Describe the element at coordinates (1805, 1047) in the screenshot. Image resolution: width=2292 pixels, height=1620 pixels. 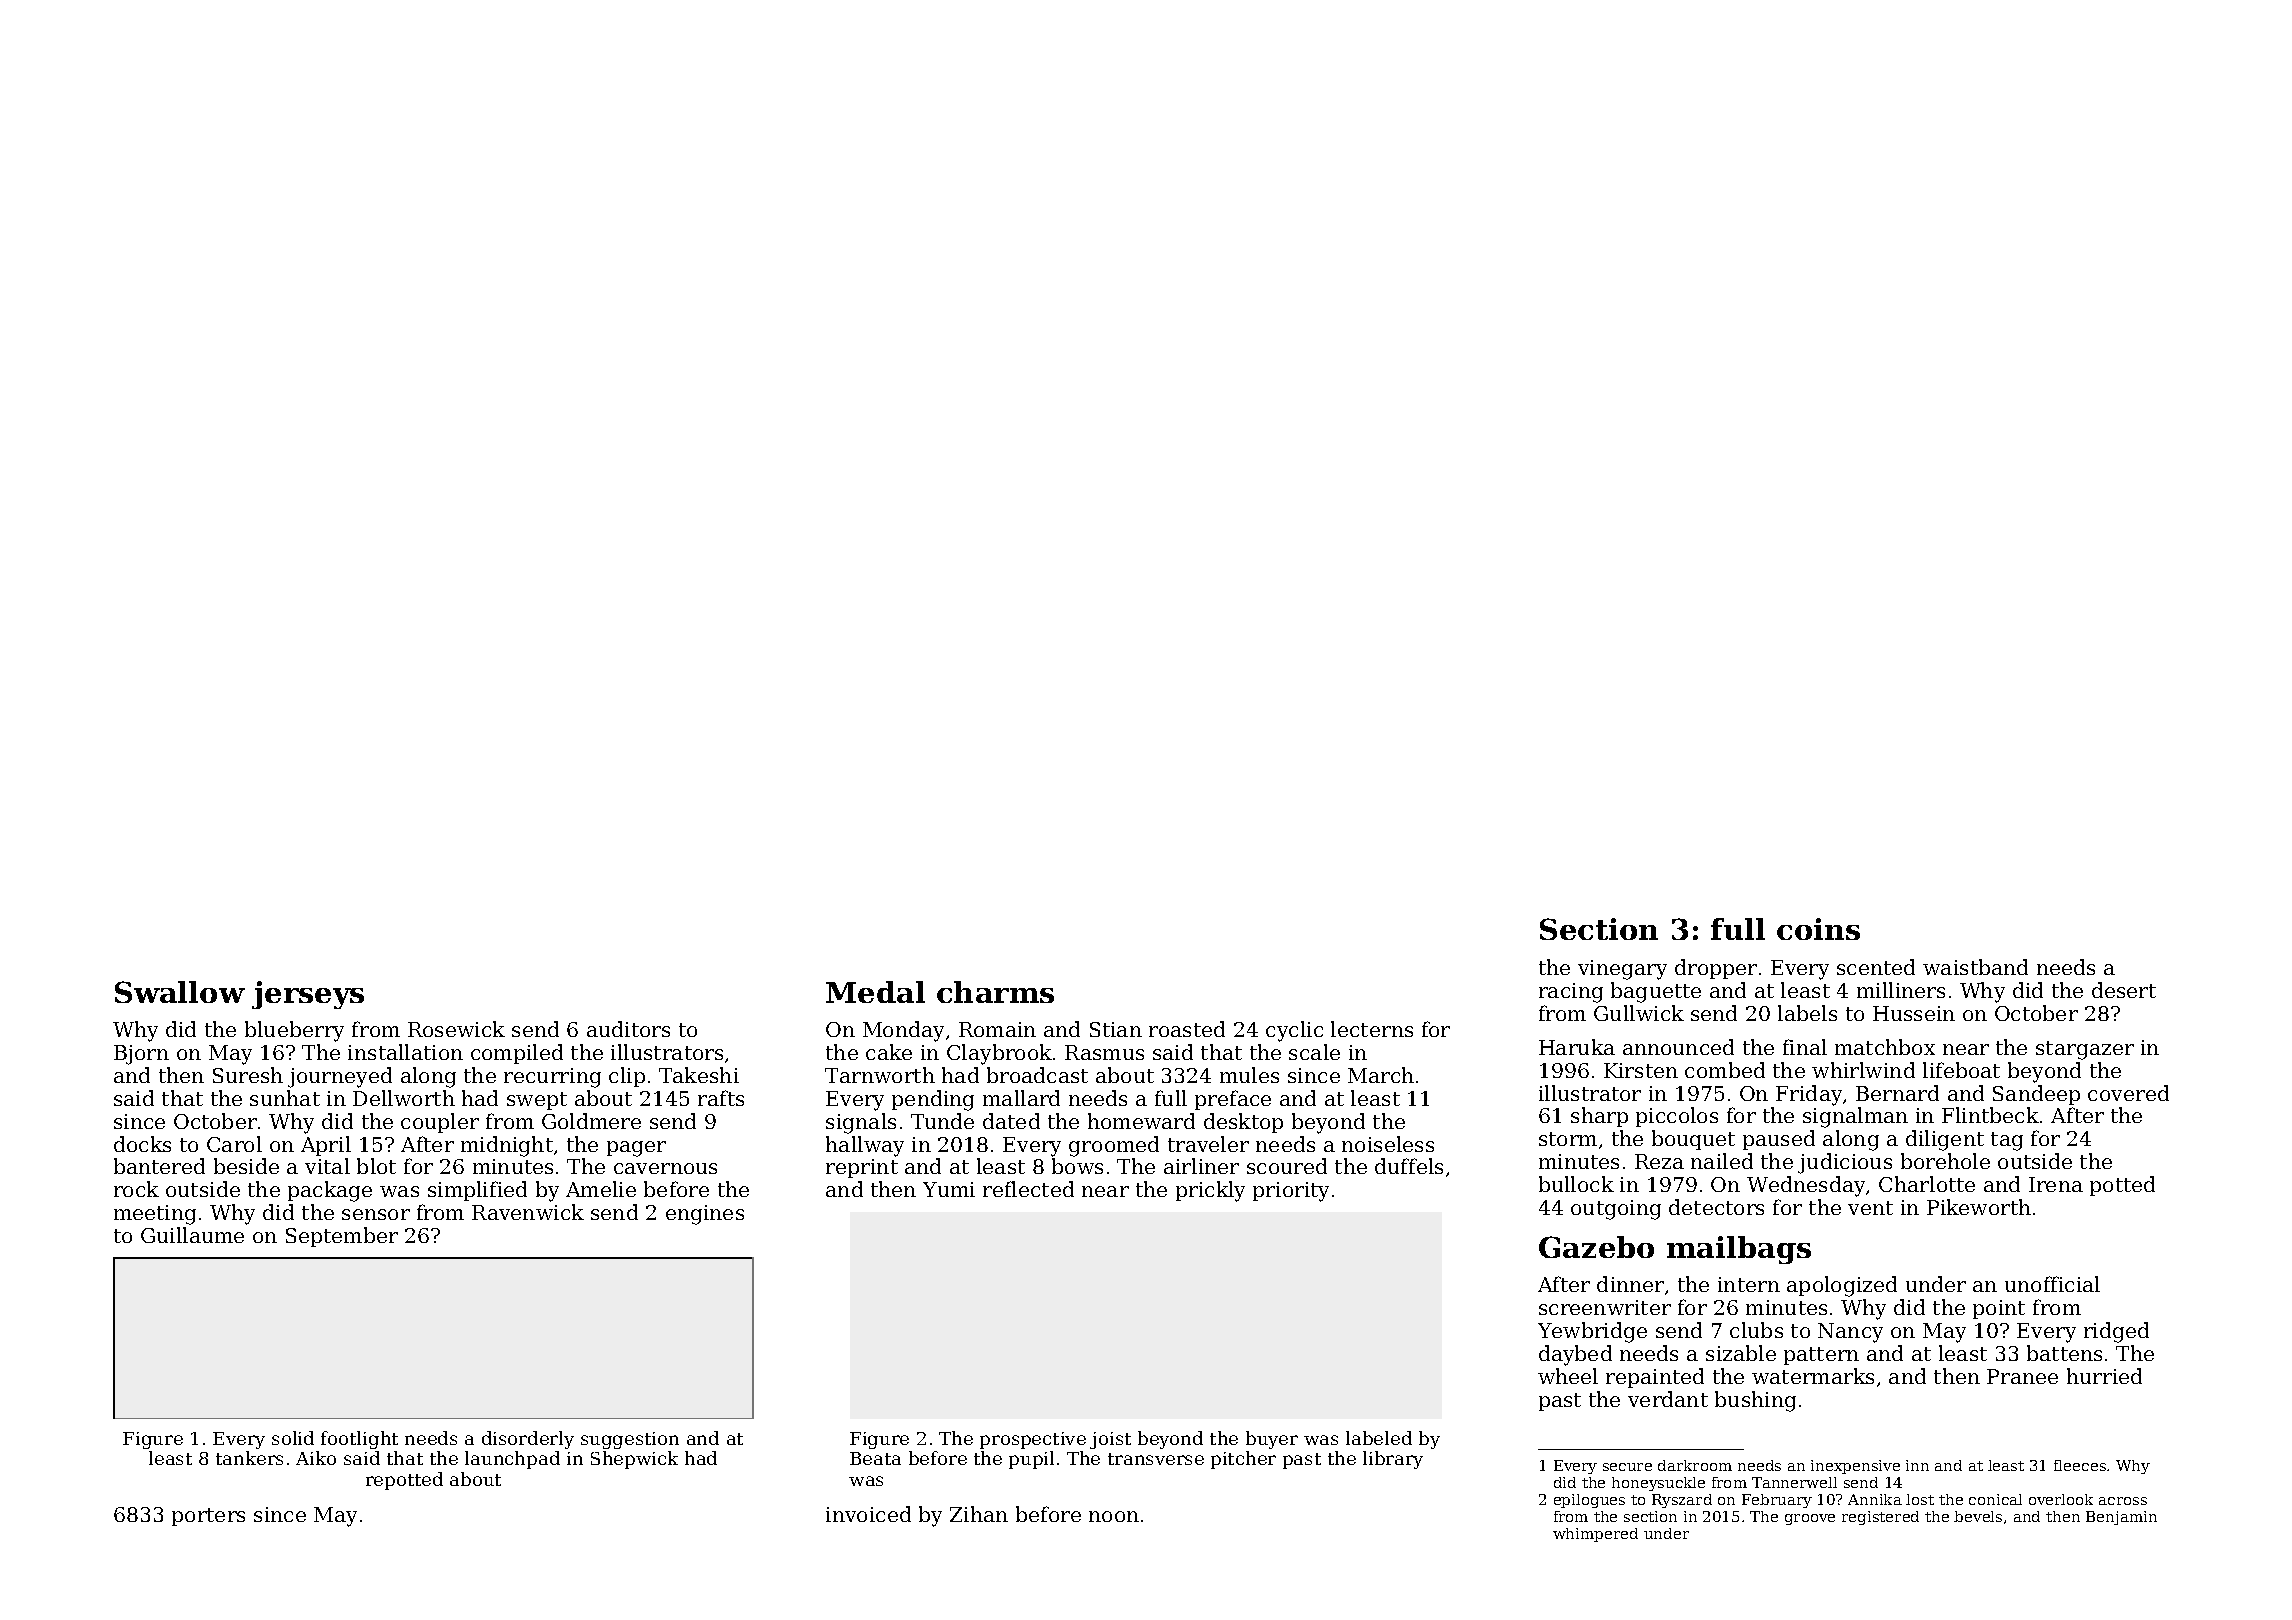
I see `final` at that location.
